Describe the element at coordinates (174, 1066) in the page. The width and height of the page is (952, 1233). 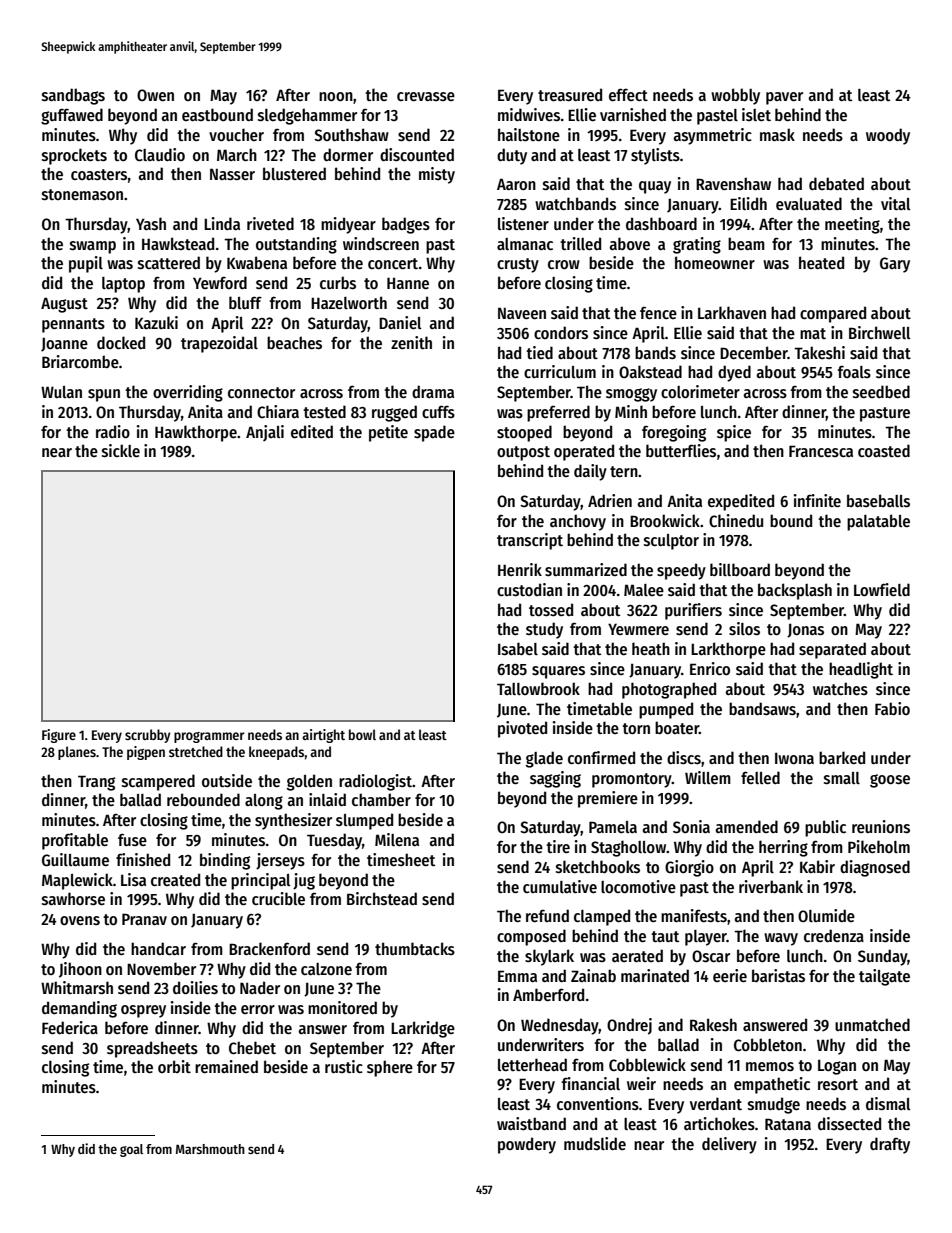
I see `orbit` at that location.
